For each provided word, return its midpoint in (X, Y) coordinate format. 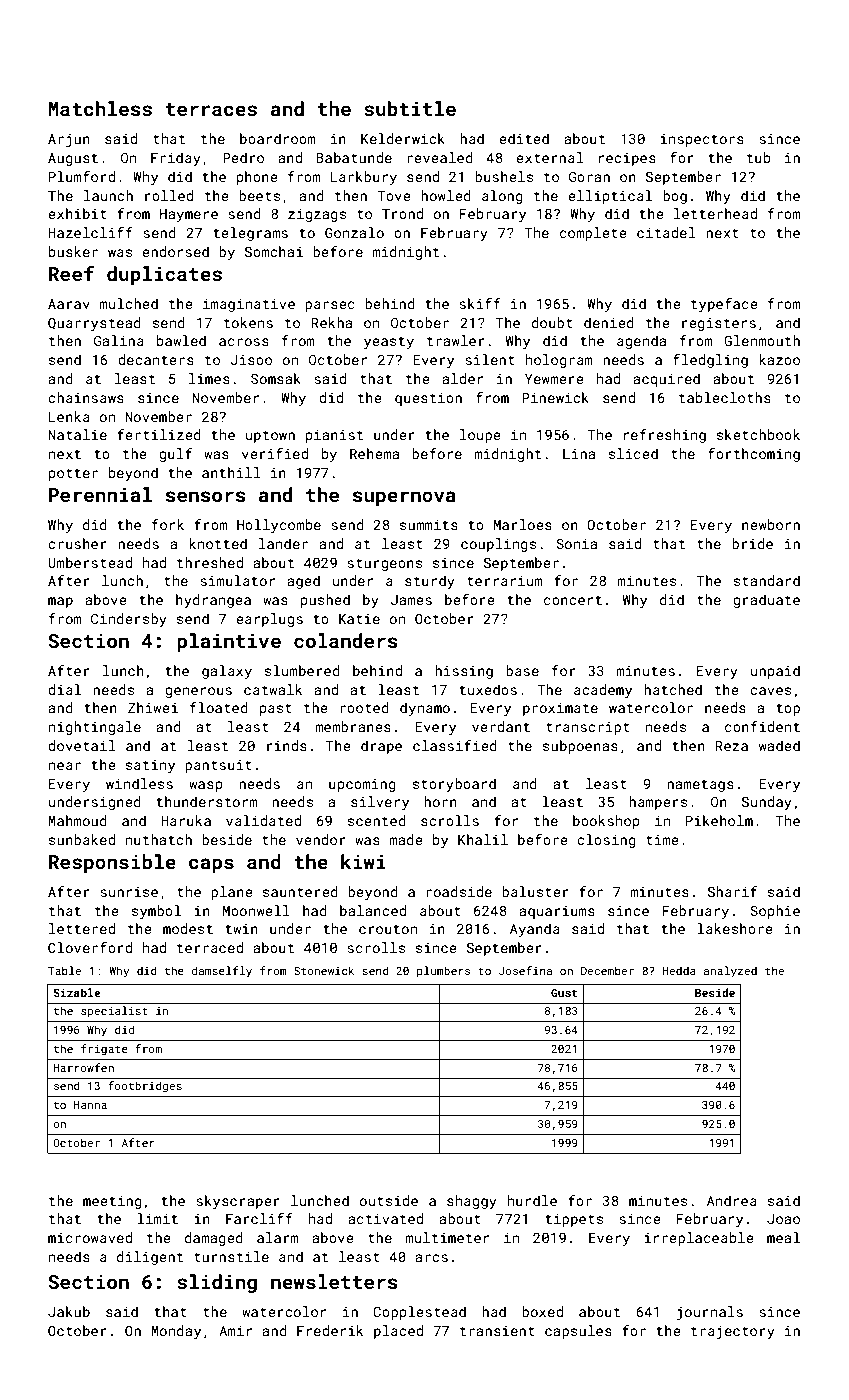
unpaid (775, 672)
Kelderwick (403, 138)
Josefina (525, 970)
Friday (176, 159)
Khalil (483, 839)
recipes (627, 159)
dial (64, 689)
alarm (278, 1237)
